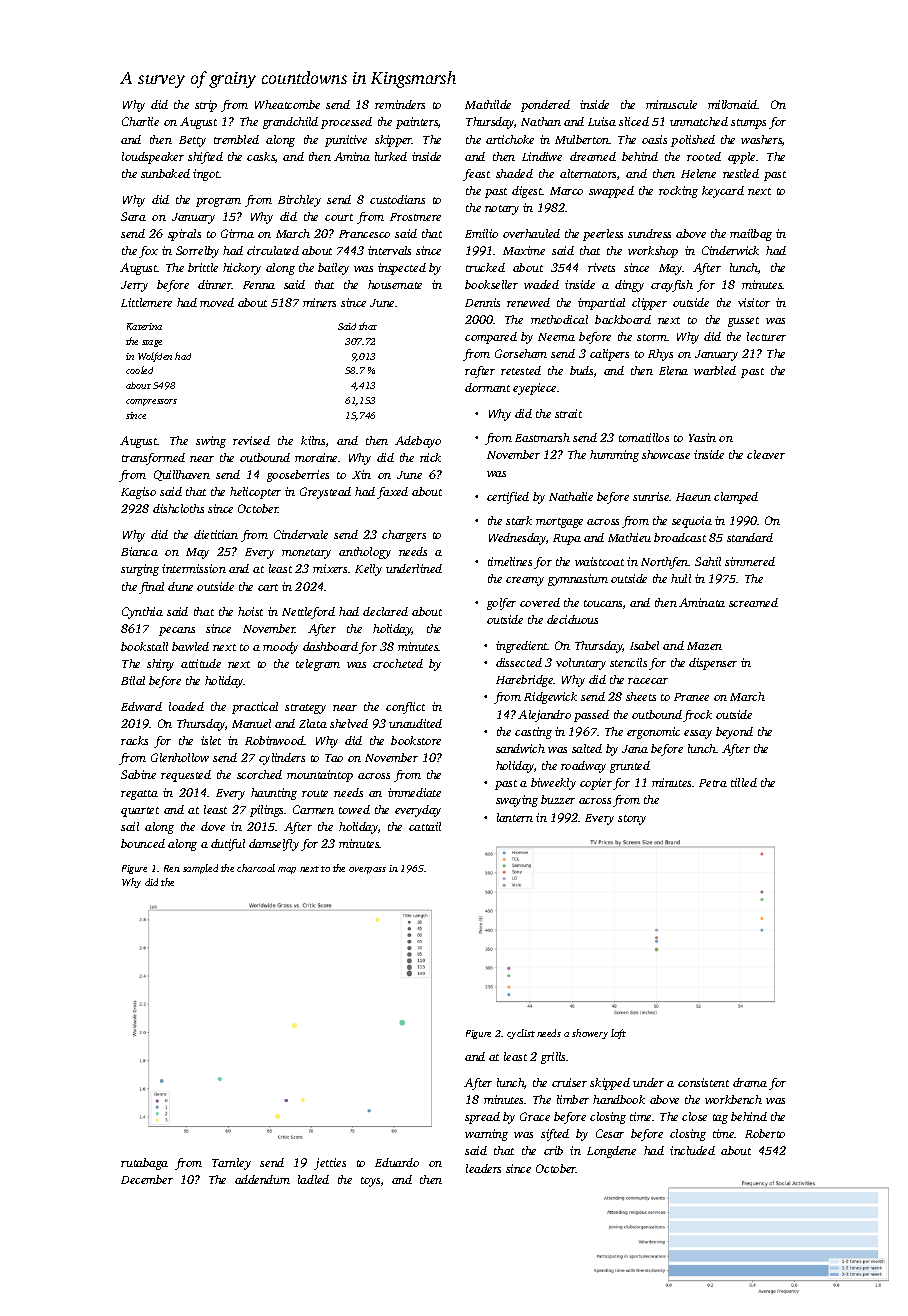 The height and width of the document is (1316, 908). I want to click on compared, so click(491, 338).
